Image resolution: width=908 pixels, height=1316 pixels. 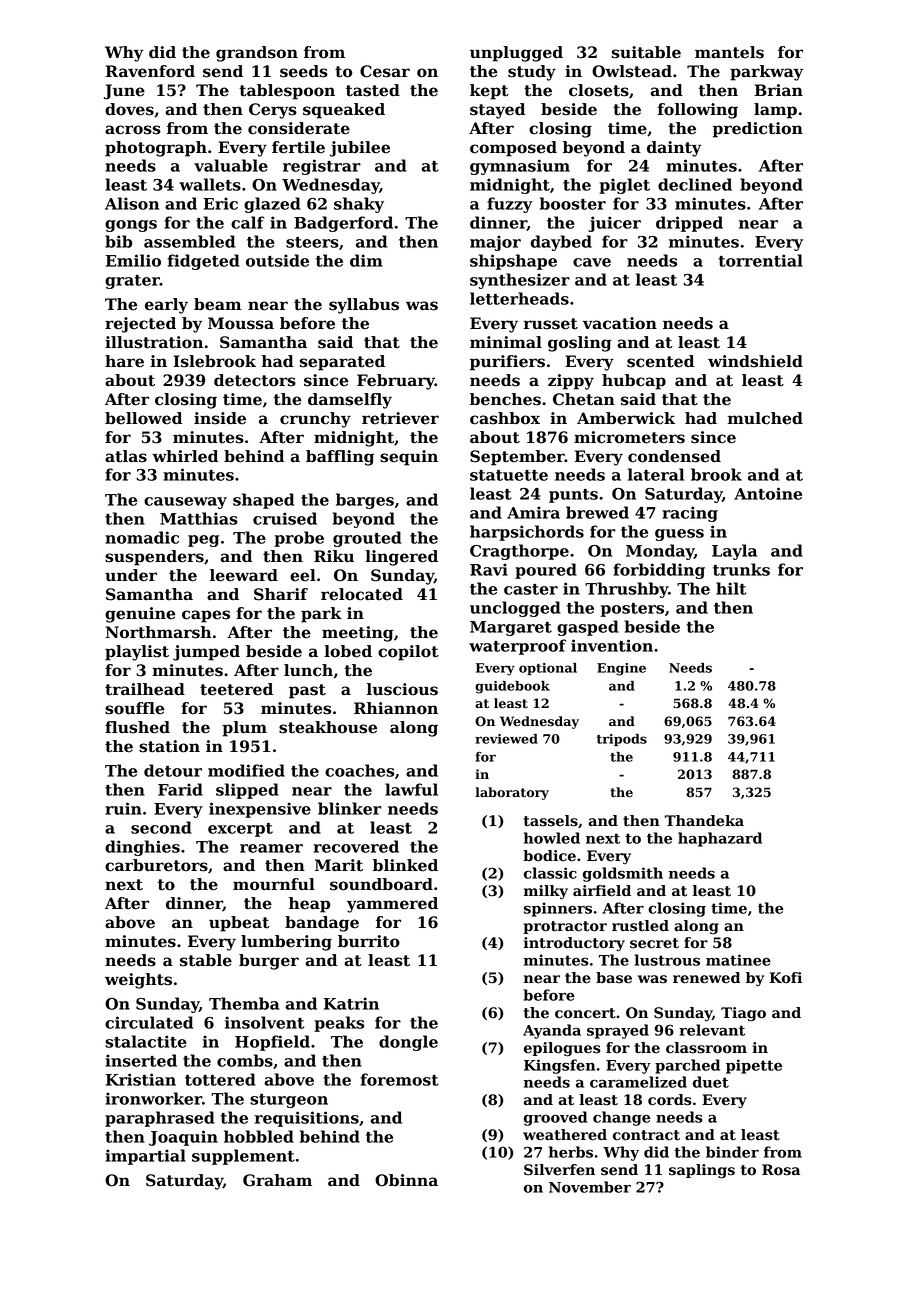 What do you see at coordinates (489, 92) in the screenshot?
I see `kept` at bounding box center [489, 92].
